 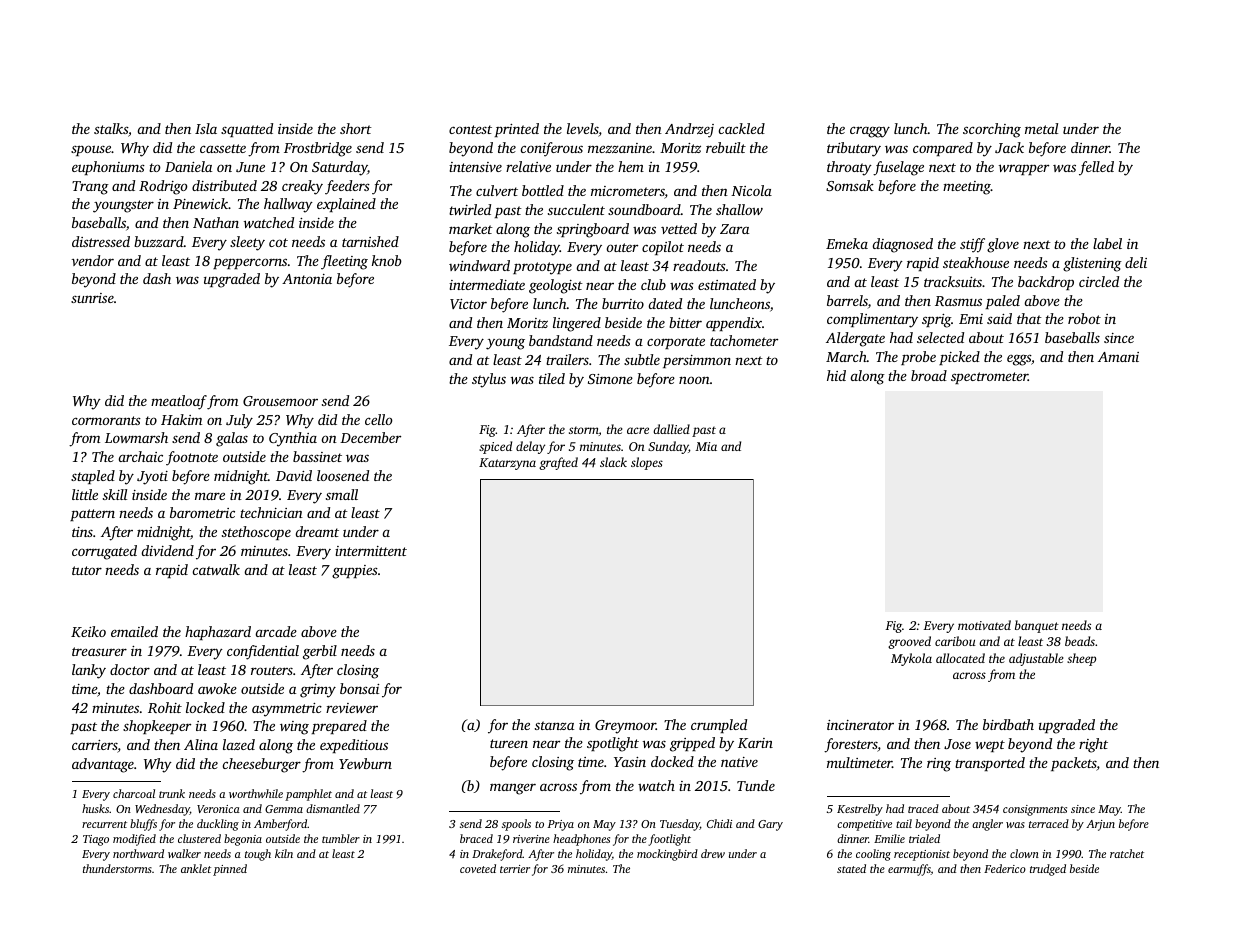 I want to click on pinned, so click(x=230, y=870).
